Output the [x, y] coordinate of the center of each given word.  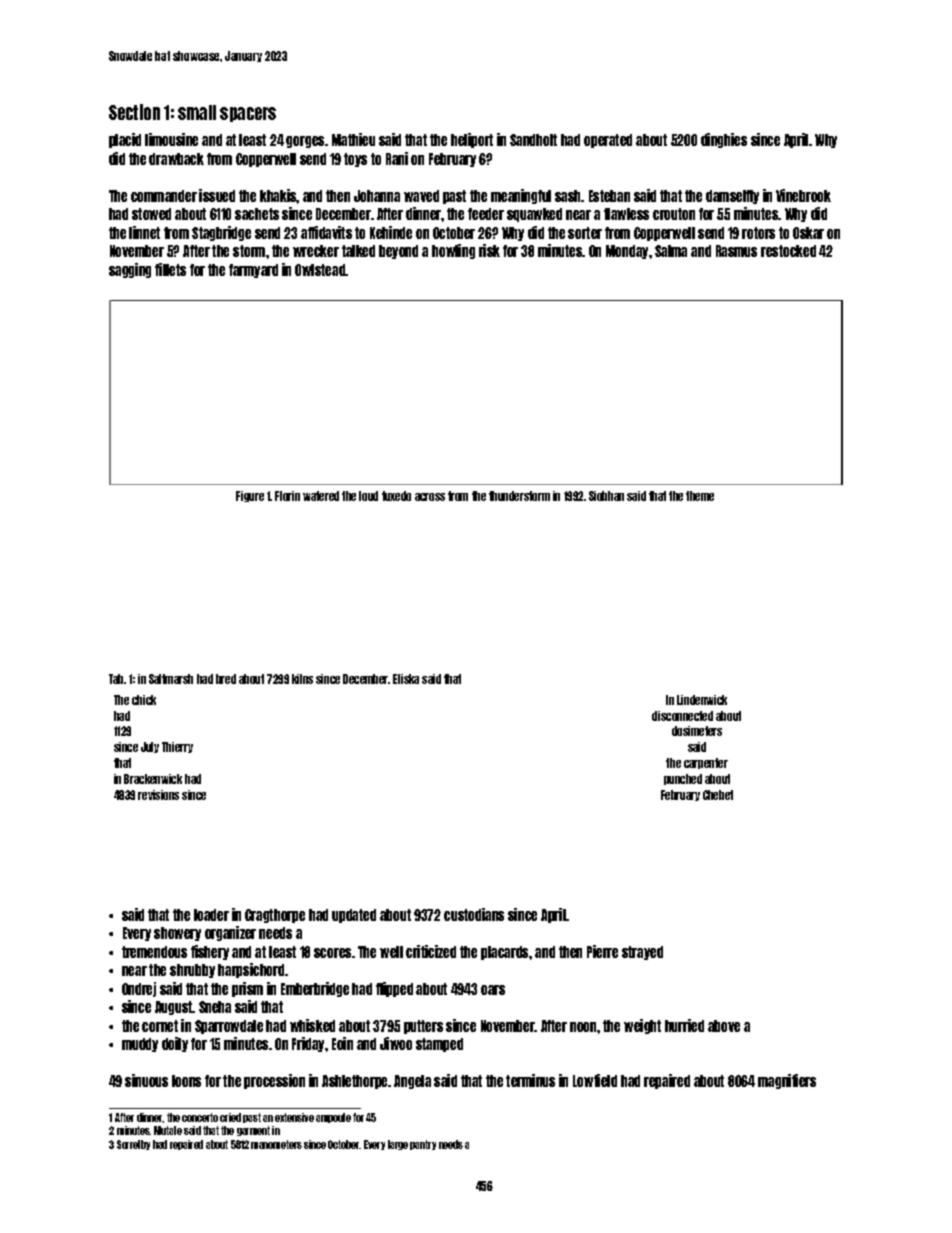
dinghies [724, 140]
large [398, 1145]
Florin [287, 496]
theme [700, 496]
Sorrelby [133, 1145]
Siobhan [606, 496]
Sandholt [533, 140]
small [197, 112]
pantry [423, 1145]
